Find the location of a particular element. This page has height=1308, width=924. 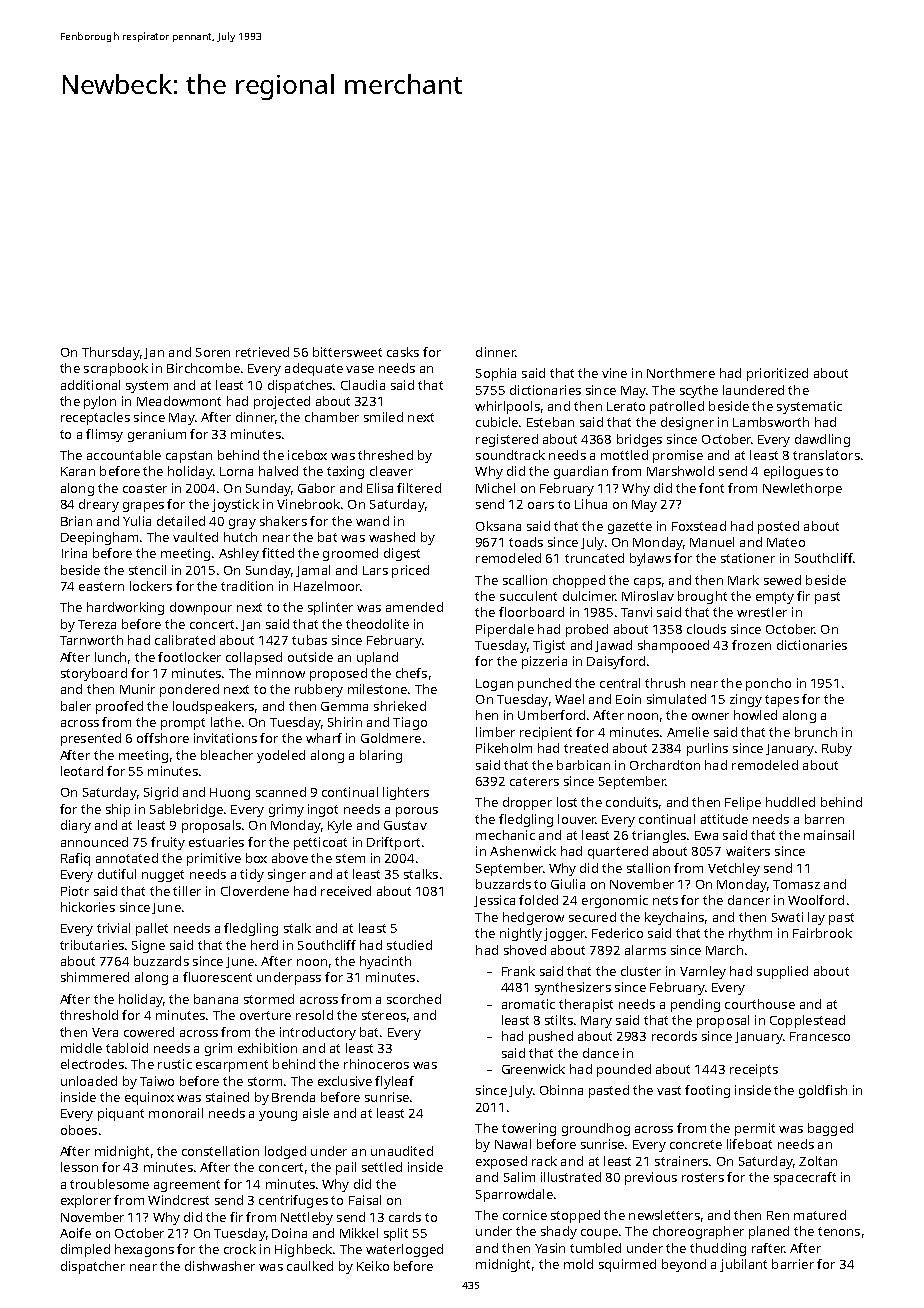

presented is located at coordinates (91, 739).
